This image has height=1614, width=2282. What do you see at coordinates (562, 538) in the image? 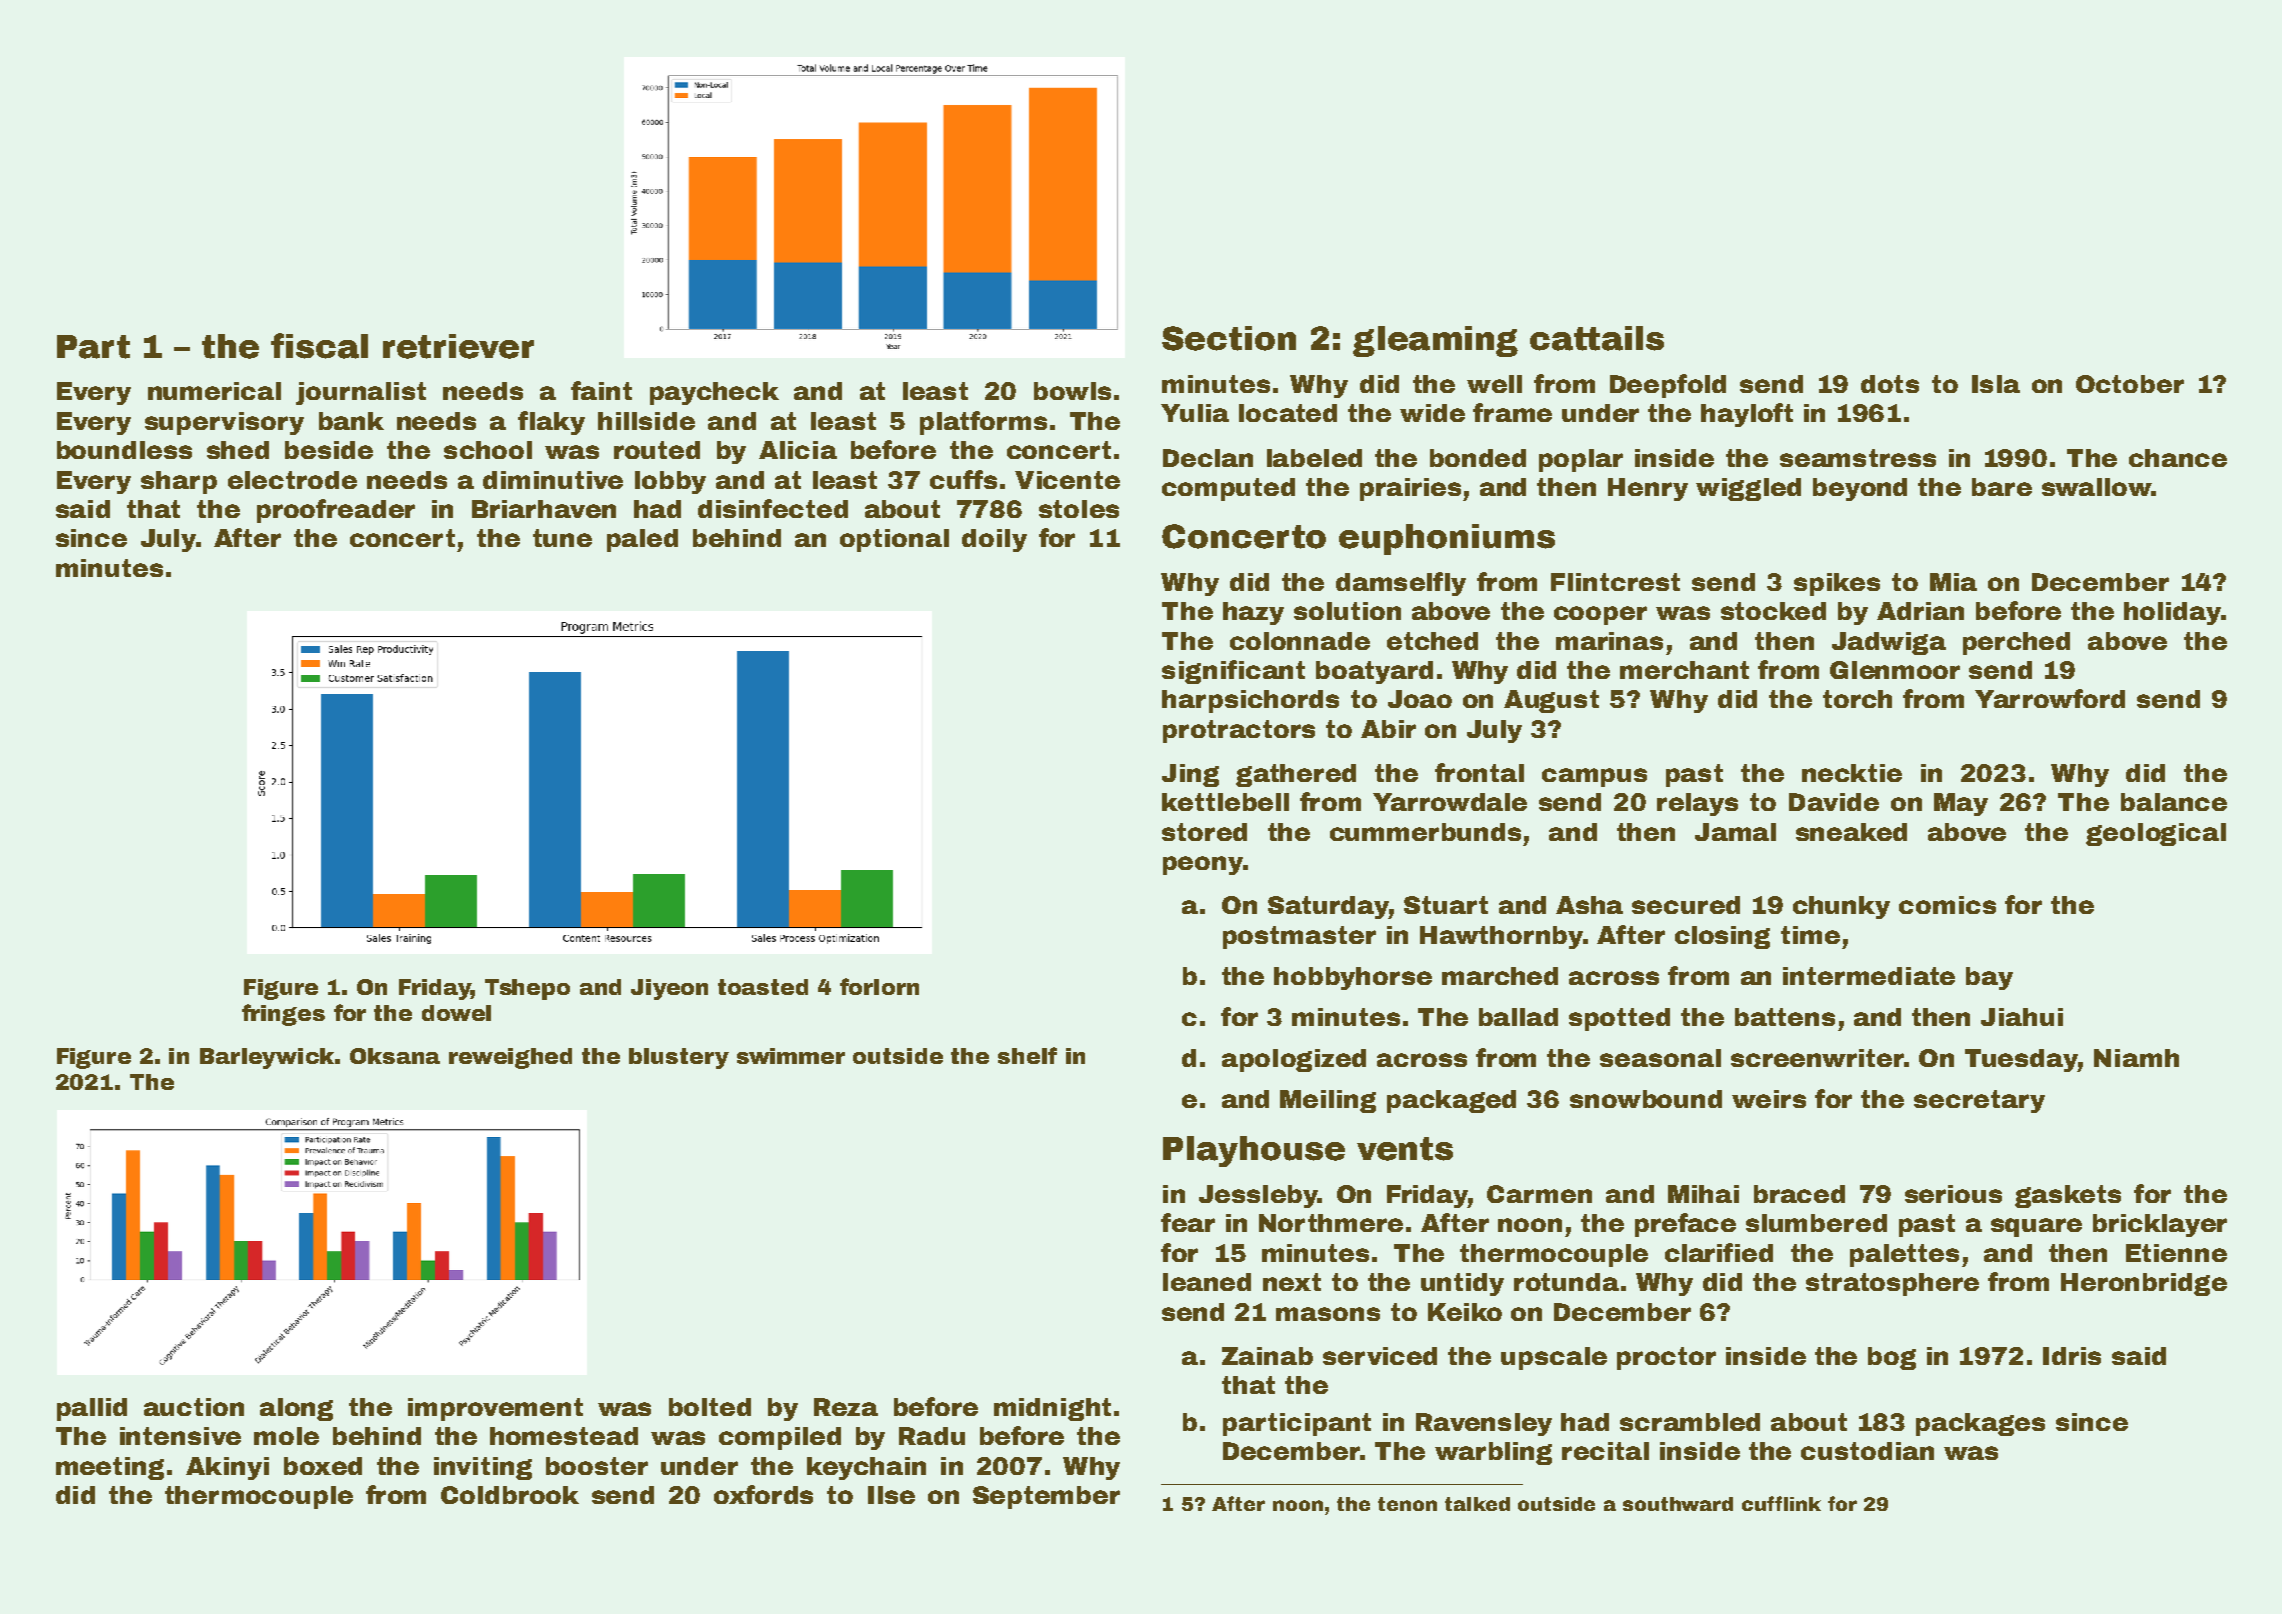
I see `tune` at bounding box center [562, 538].
